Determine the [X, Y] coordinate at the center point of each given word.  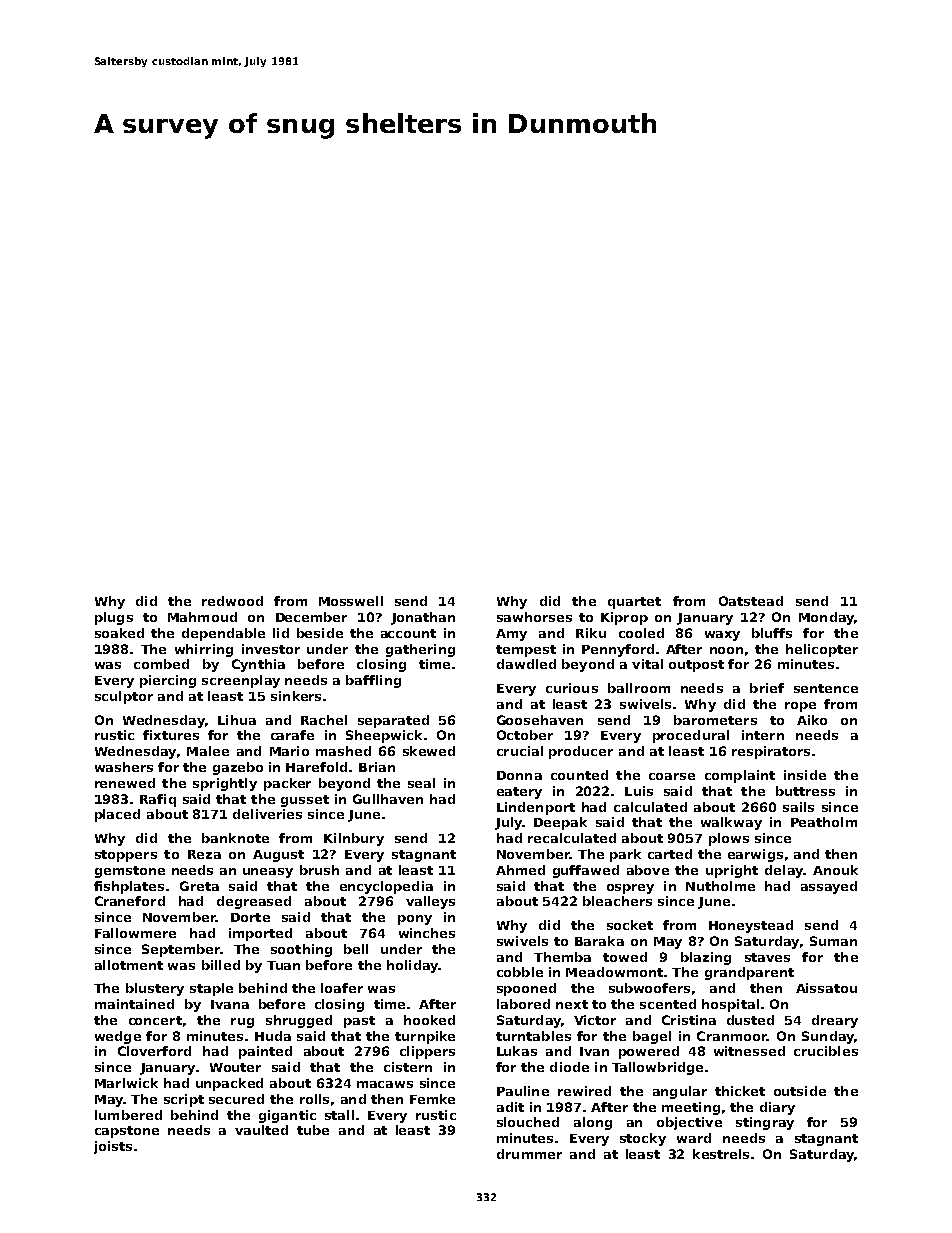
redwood [232, 601]
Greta [199, 886]
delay [784, 871]
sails [798, 807]
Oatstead [751, 601]
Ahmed [520, 870]
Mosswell [351, 601]
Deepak [560, 823]
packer [287, 784]
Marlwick [126, 1083]
